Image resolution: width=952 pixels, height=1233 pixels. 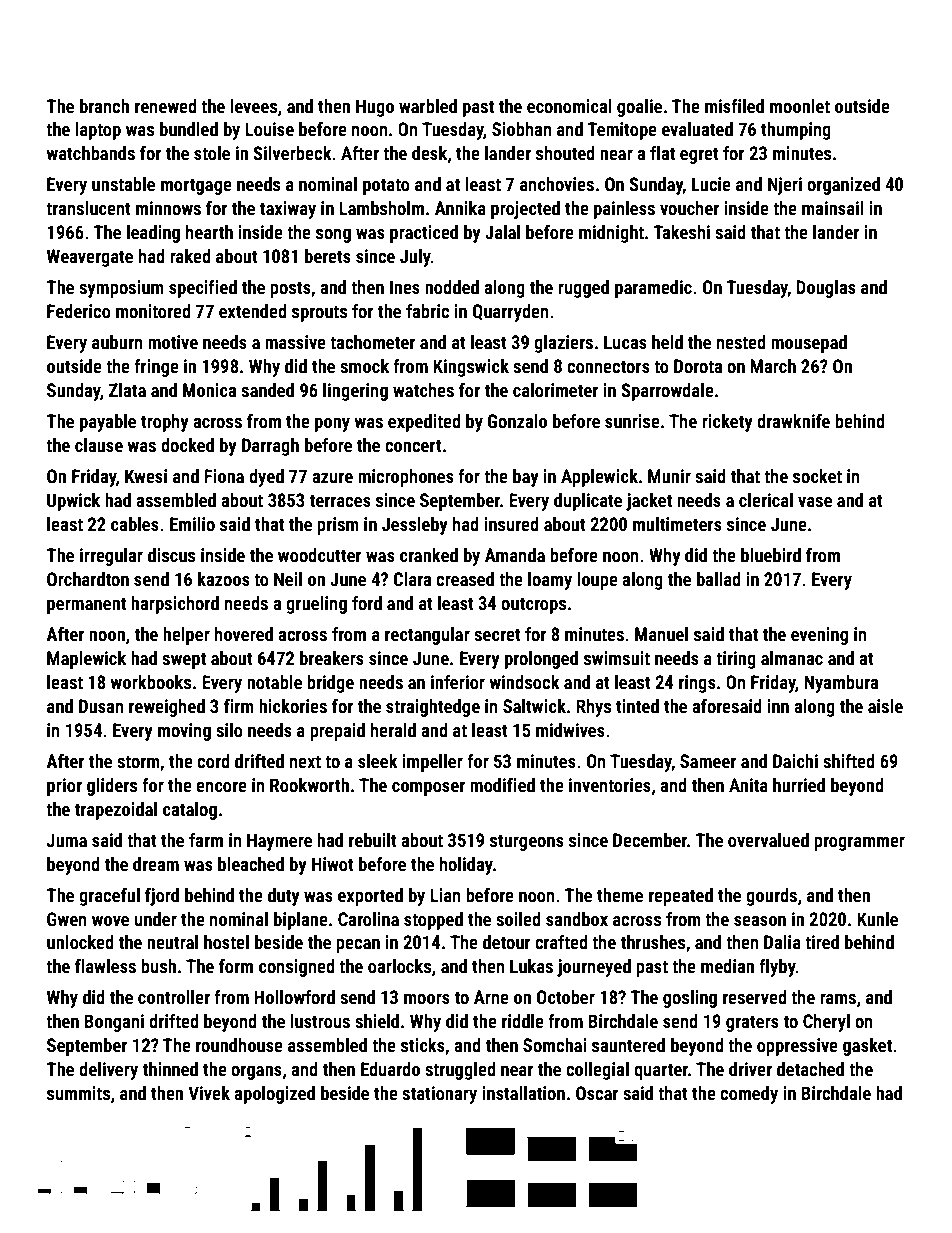 What do you see at coordinates (826, 289) in the screenshot?
I see `Douglas` at bounding box center [826, 289].
